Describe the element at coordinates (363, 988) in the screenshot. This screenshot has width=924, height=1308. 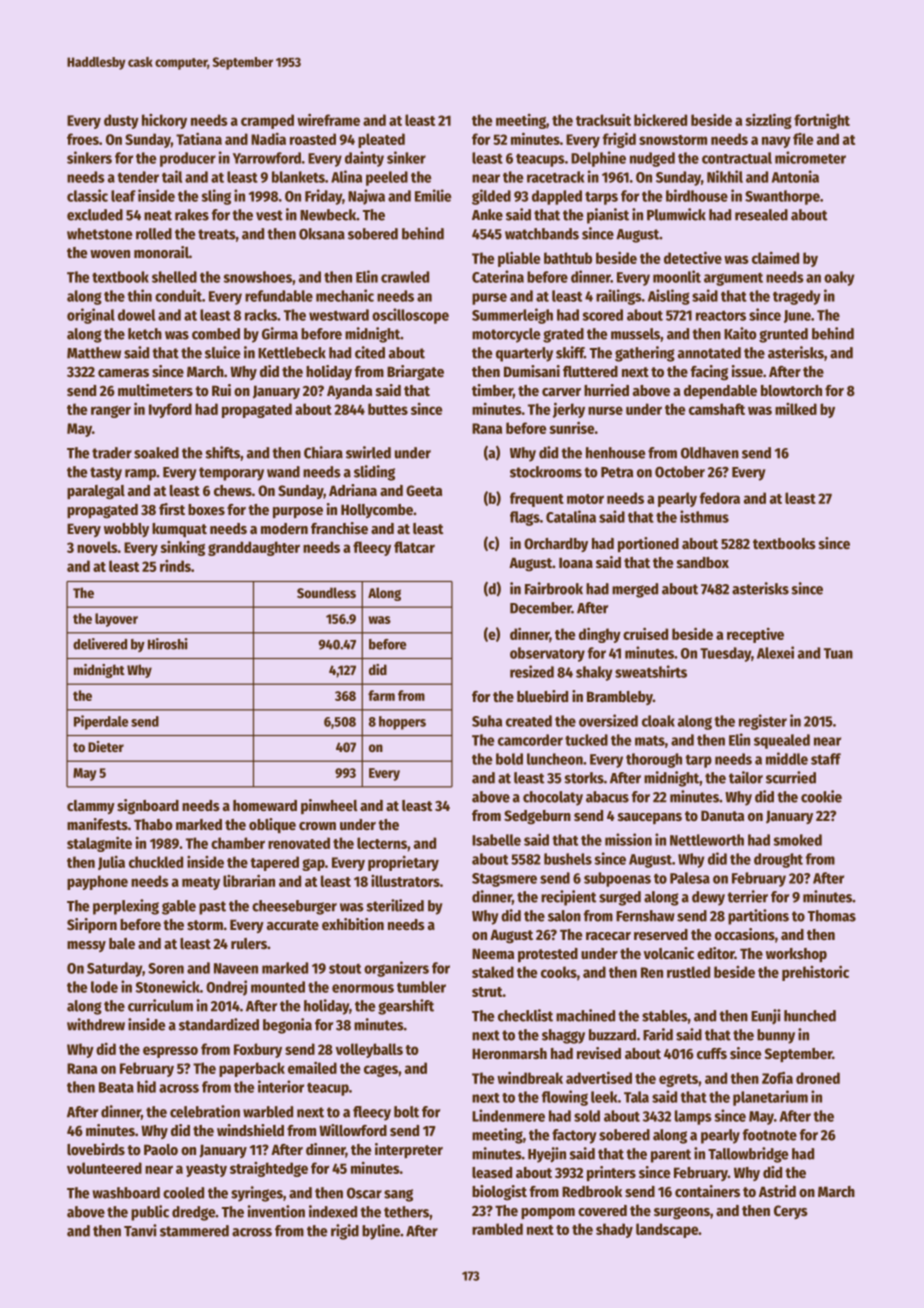
I see `enormous` at that location.
